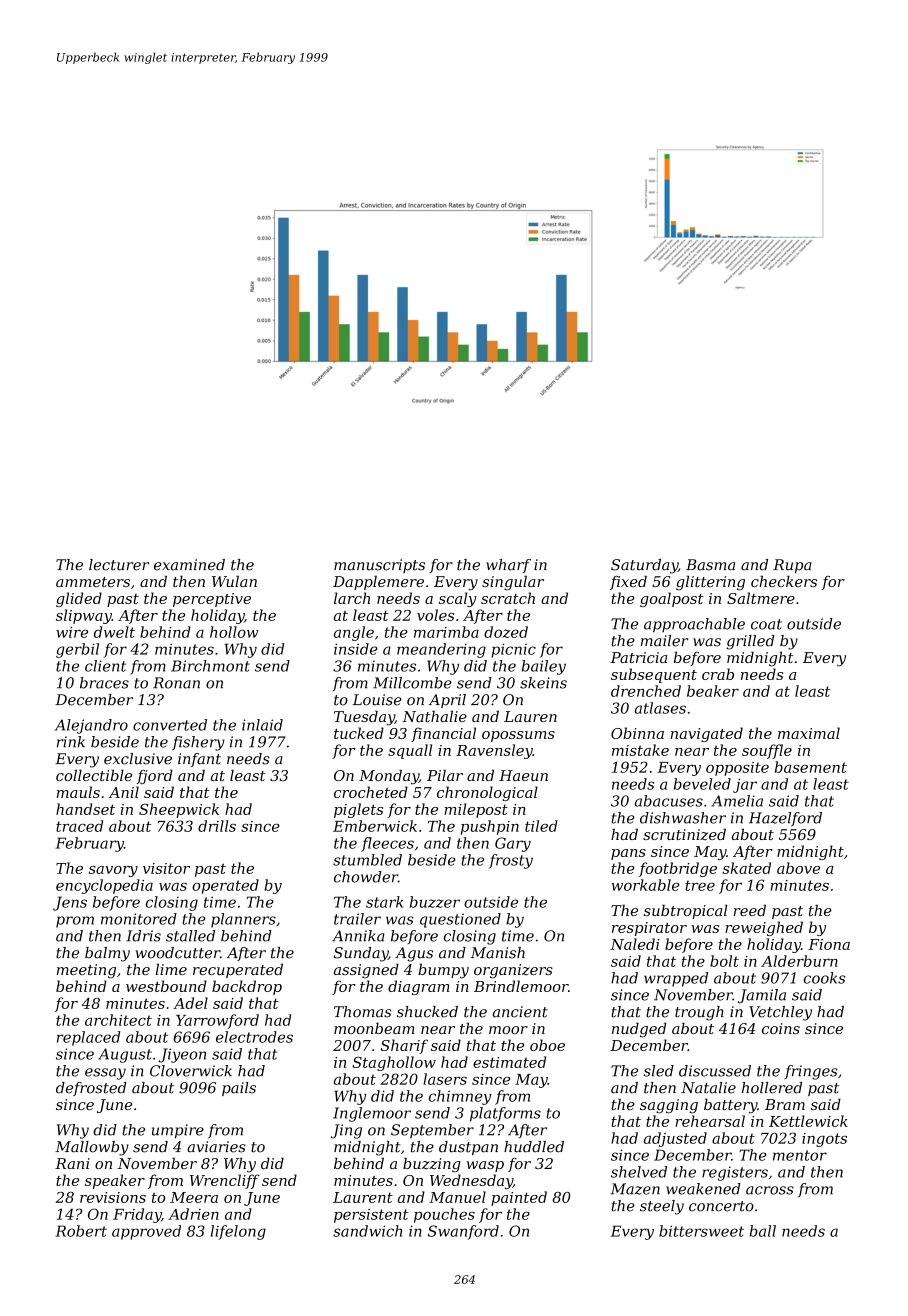  What do you see at coordinates (445, 1079) in the page?
I see `lasers` at bounding box center [445, 1079].
